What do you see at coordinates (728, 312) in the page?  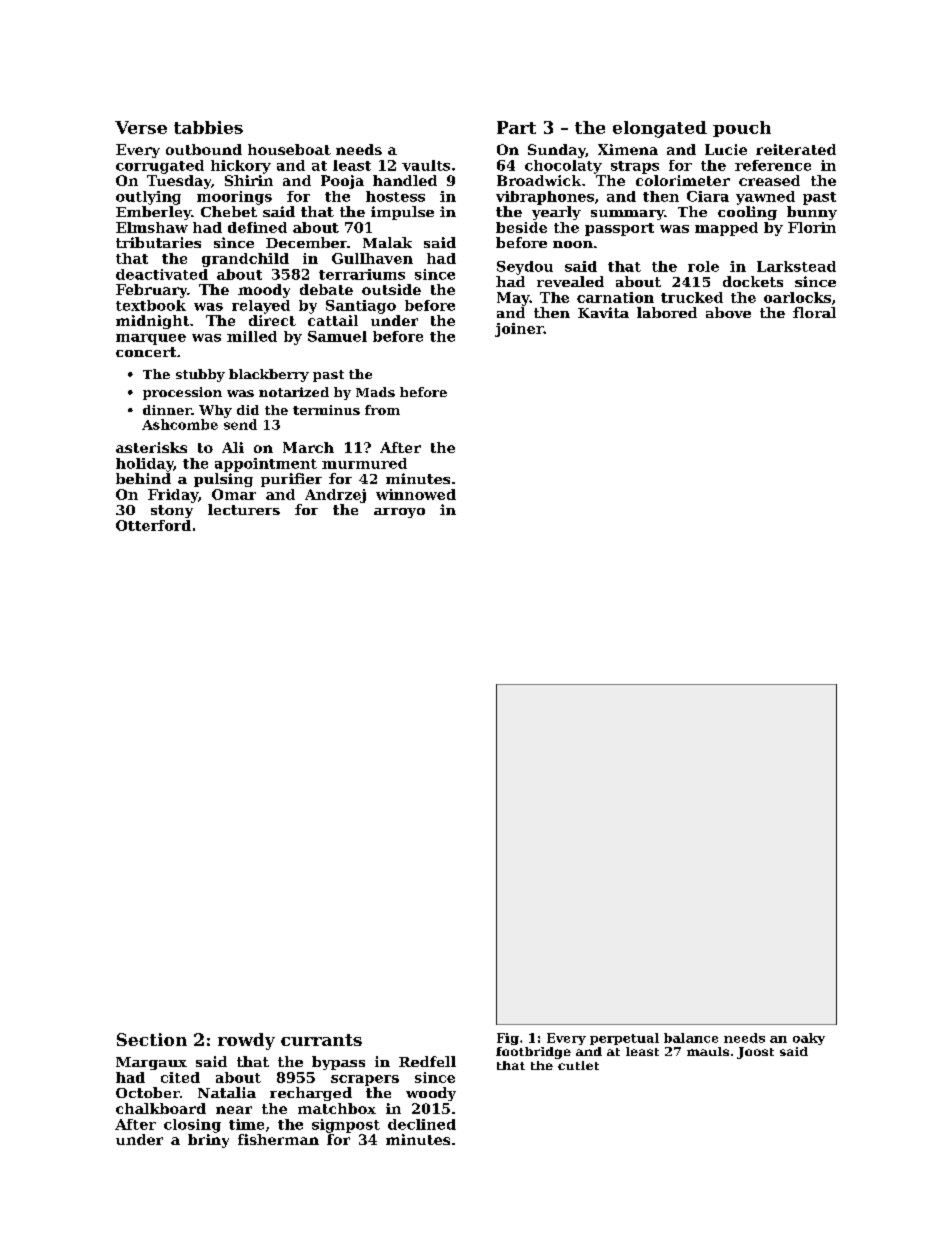 I see `above` at bounding box center [728, 312].
